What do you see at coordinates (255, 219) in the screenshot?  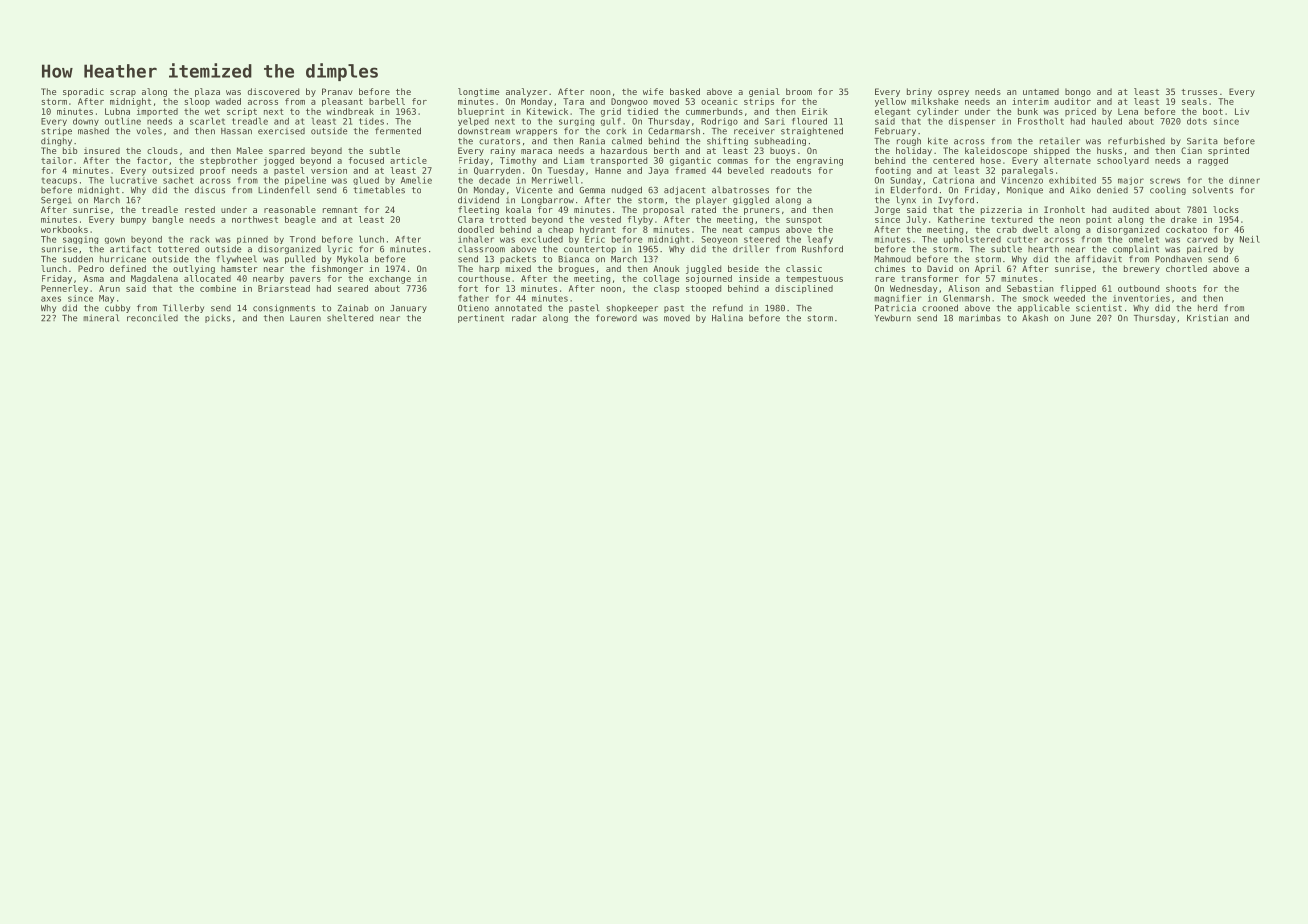 I see `northwest` at bounding box center [255, 219].
